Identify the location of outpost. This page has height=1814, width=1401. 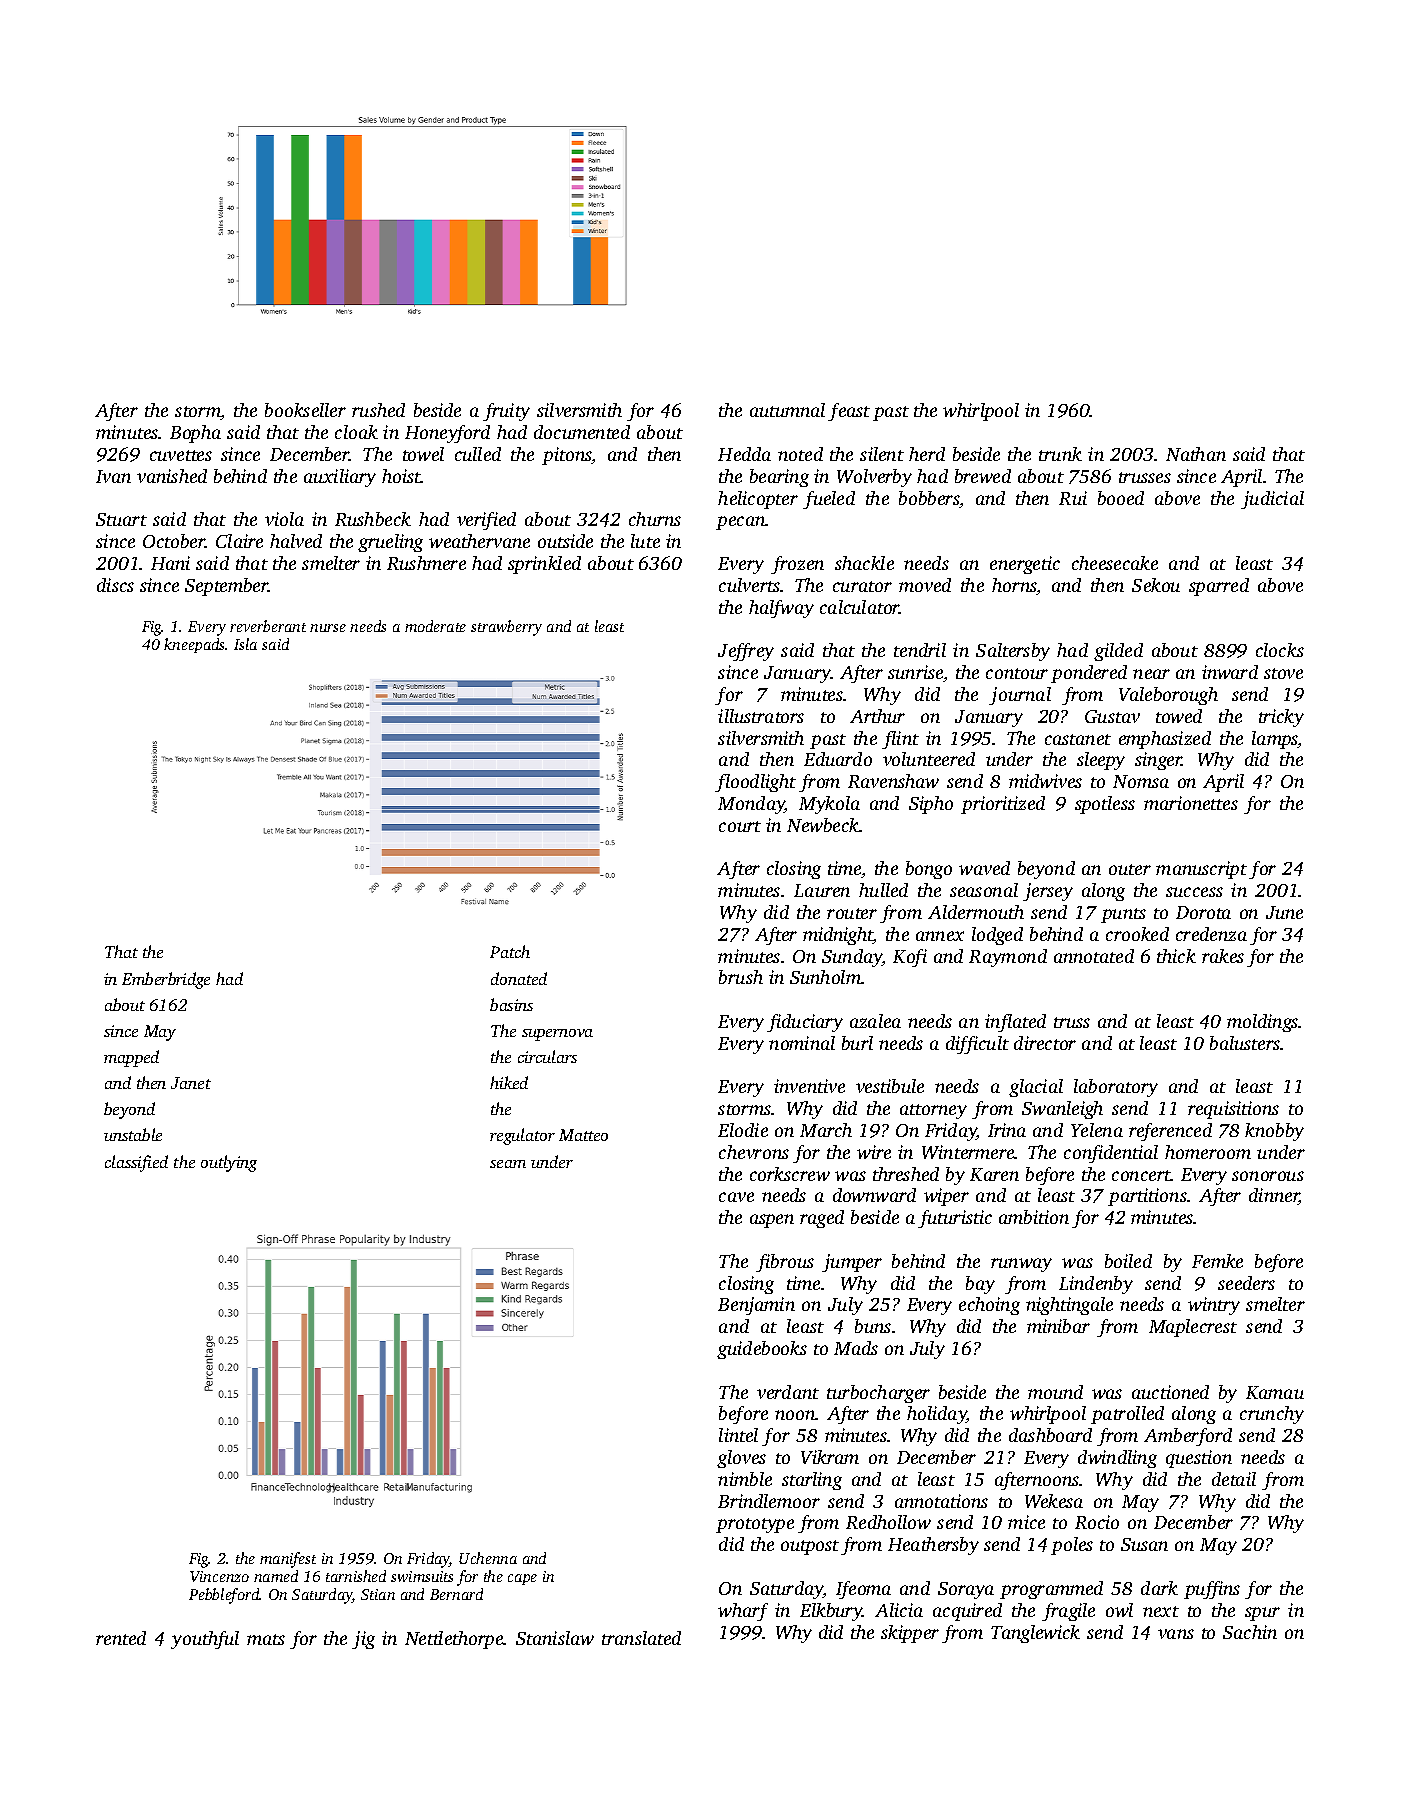
(810, 1547).
